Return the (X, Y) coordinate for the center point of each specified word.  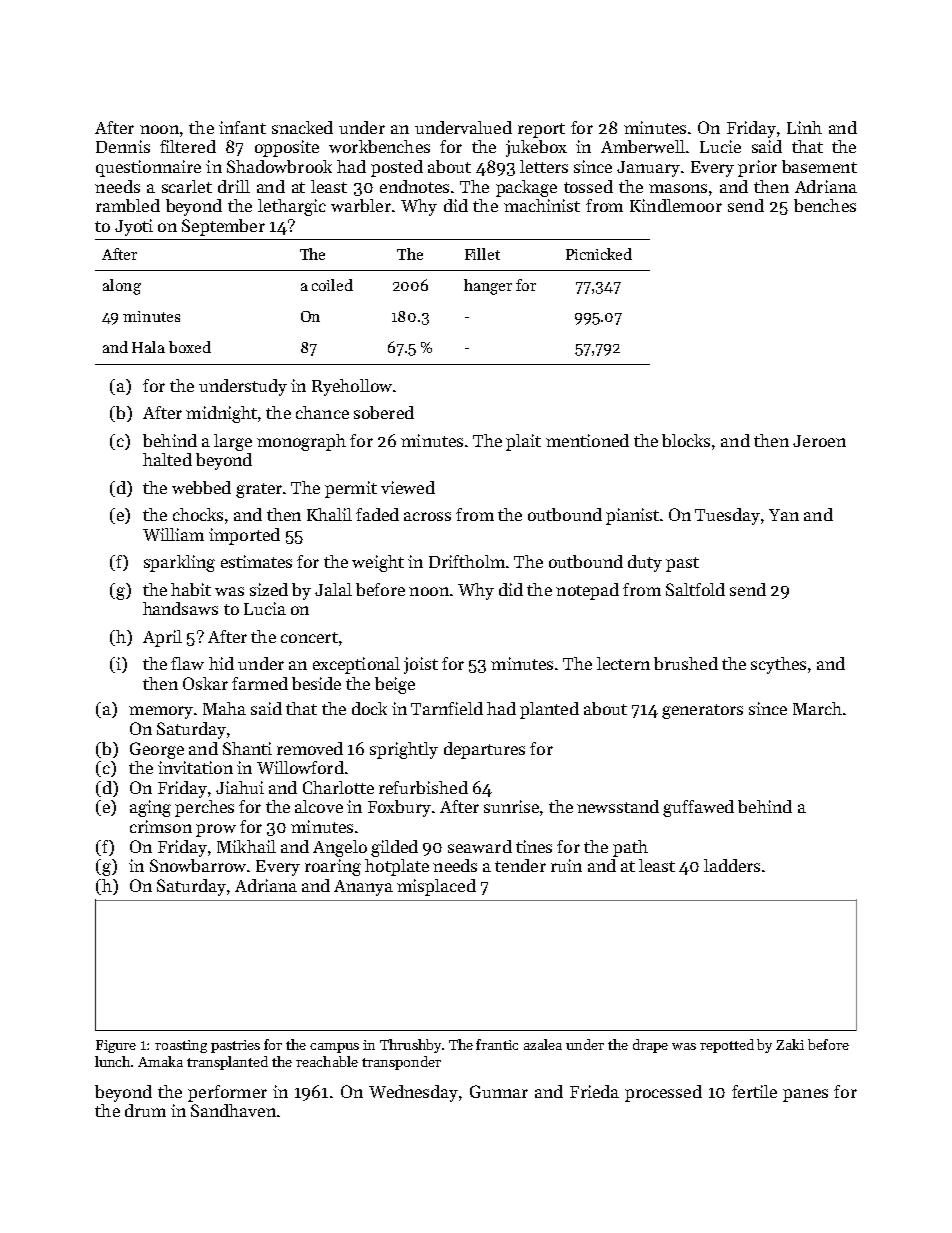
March (817, 708)
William (173, 534)
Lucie (720, 146)
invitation (195, 767)
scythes (778, 665)
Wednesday (413, 1093)
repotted (727, 1046)
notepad (587, 591)
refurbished (423, 787)
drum (145, 1110)
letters (544, 166)
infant (242, 127)
